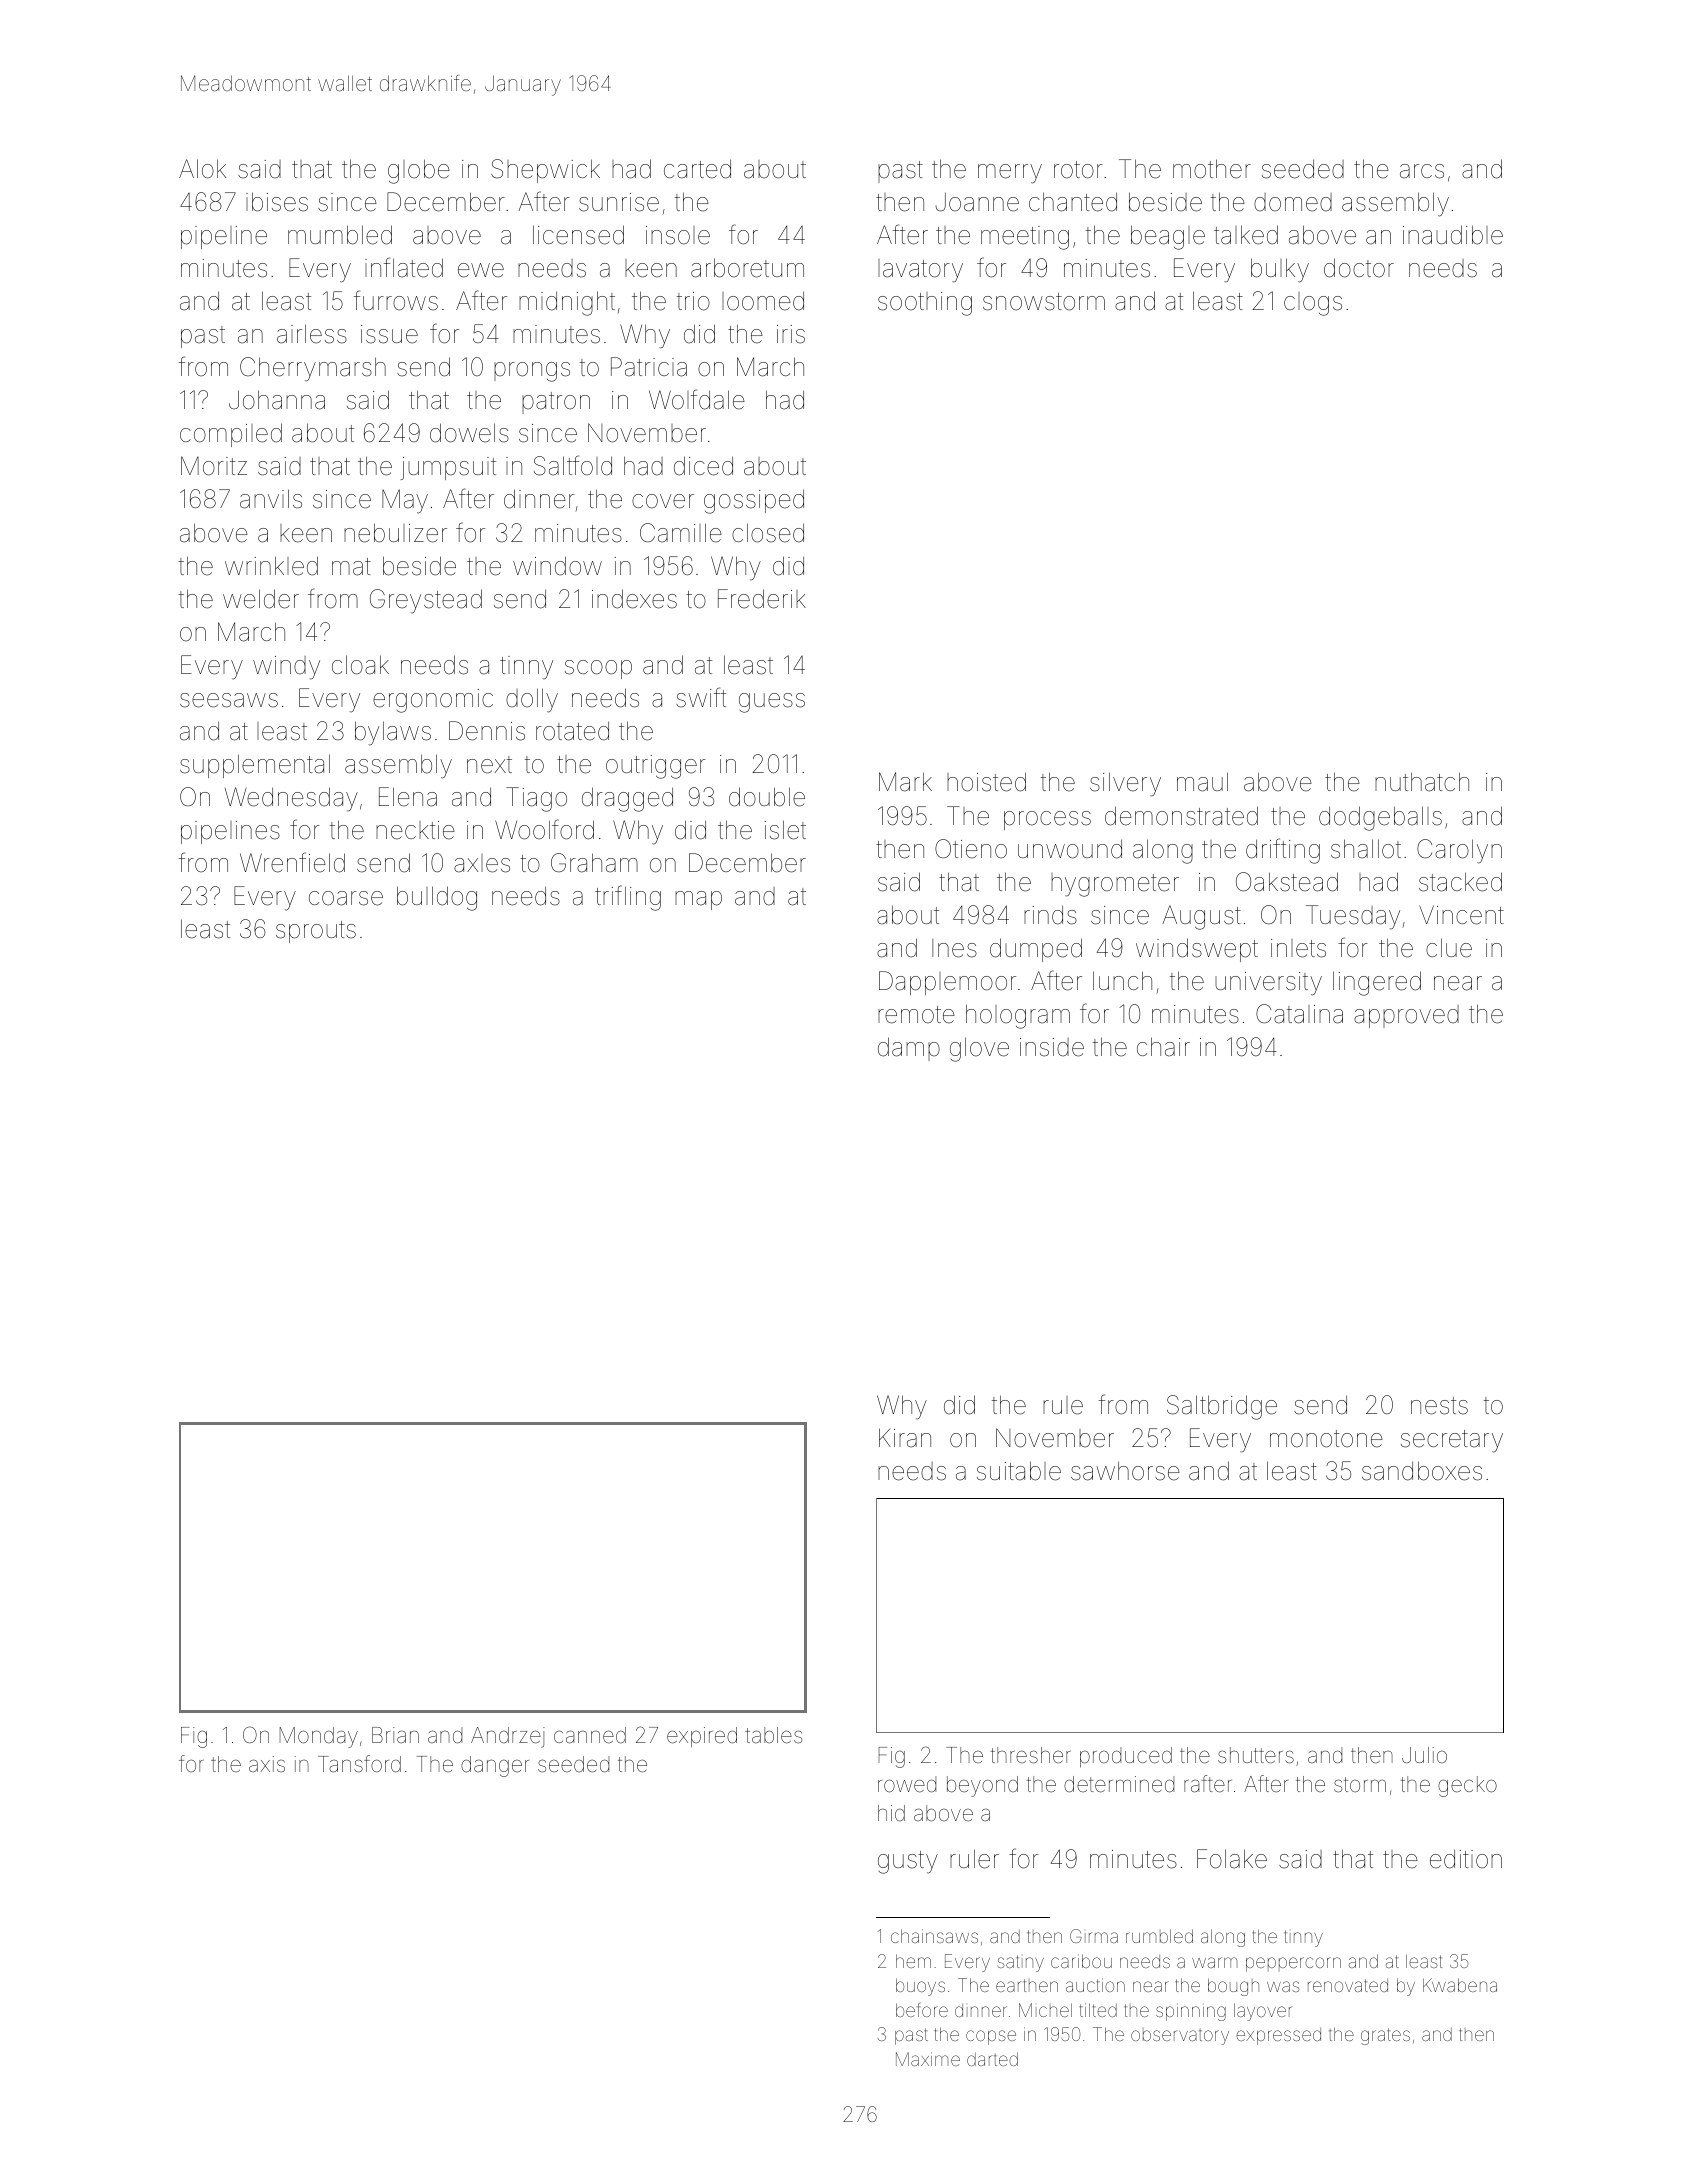 This document has height=2178, width=1683. I want to click on necktie, so click(415, 830).
